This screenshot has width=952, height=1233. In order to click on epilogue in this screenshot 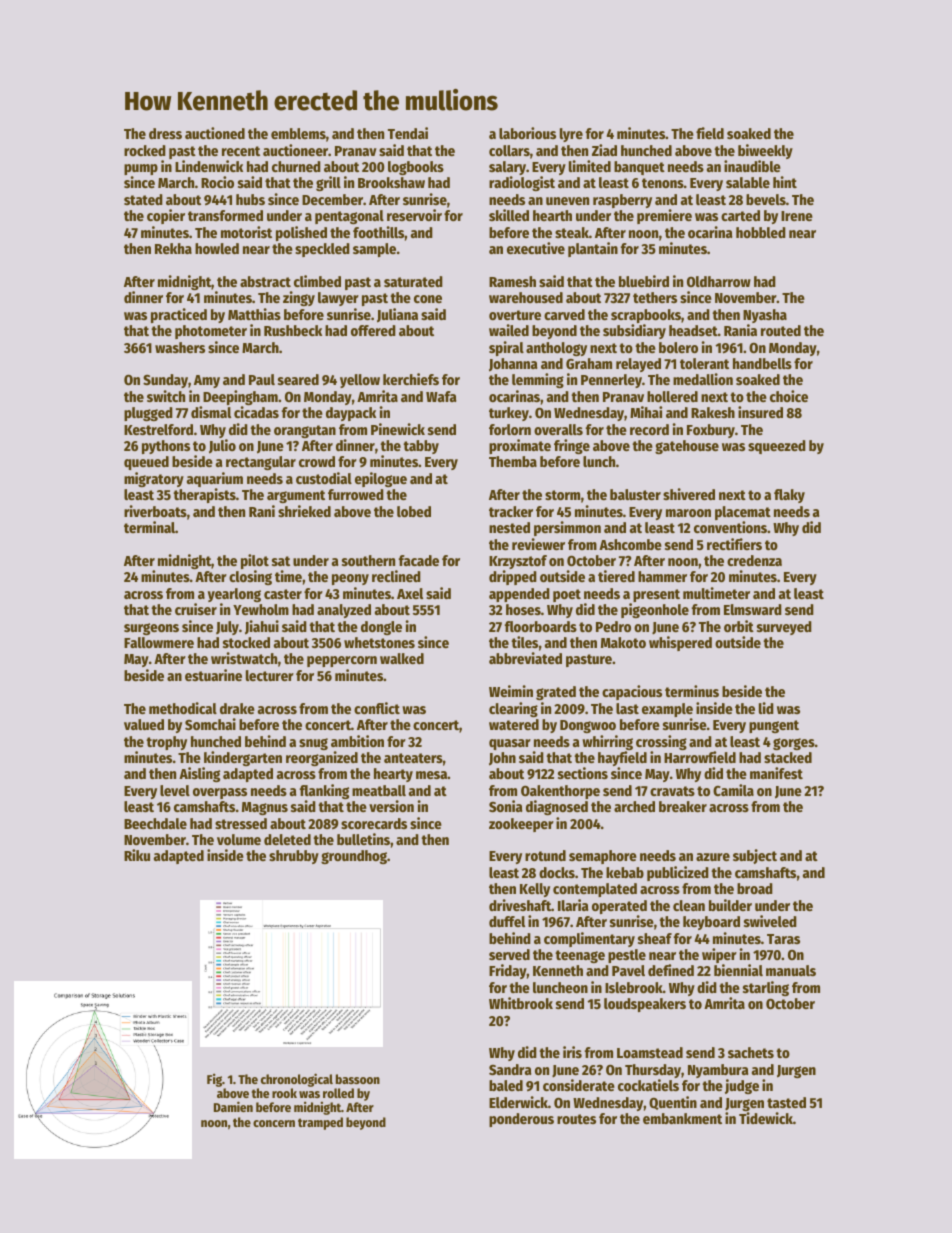, I will do `click(381, 479)`.
